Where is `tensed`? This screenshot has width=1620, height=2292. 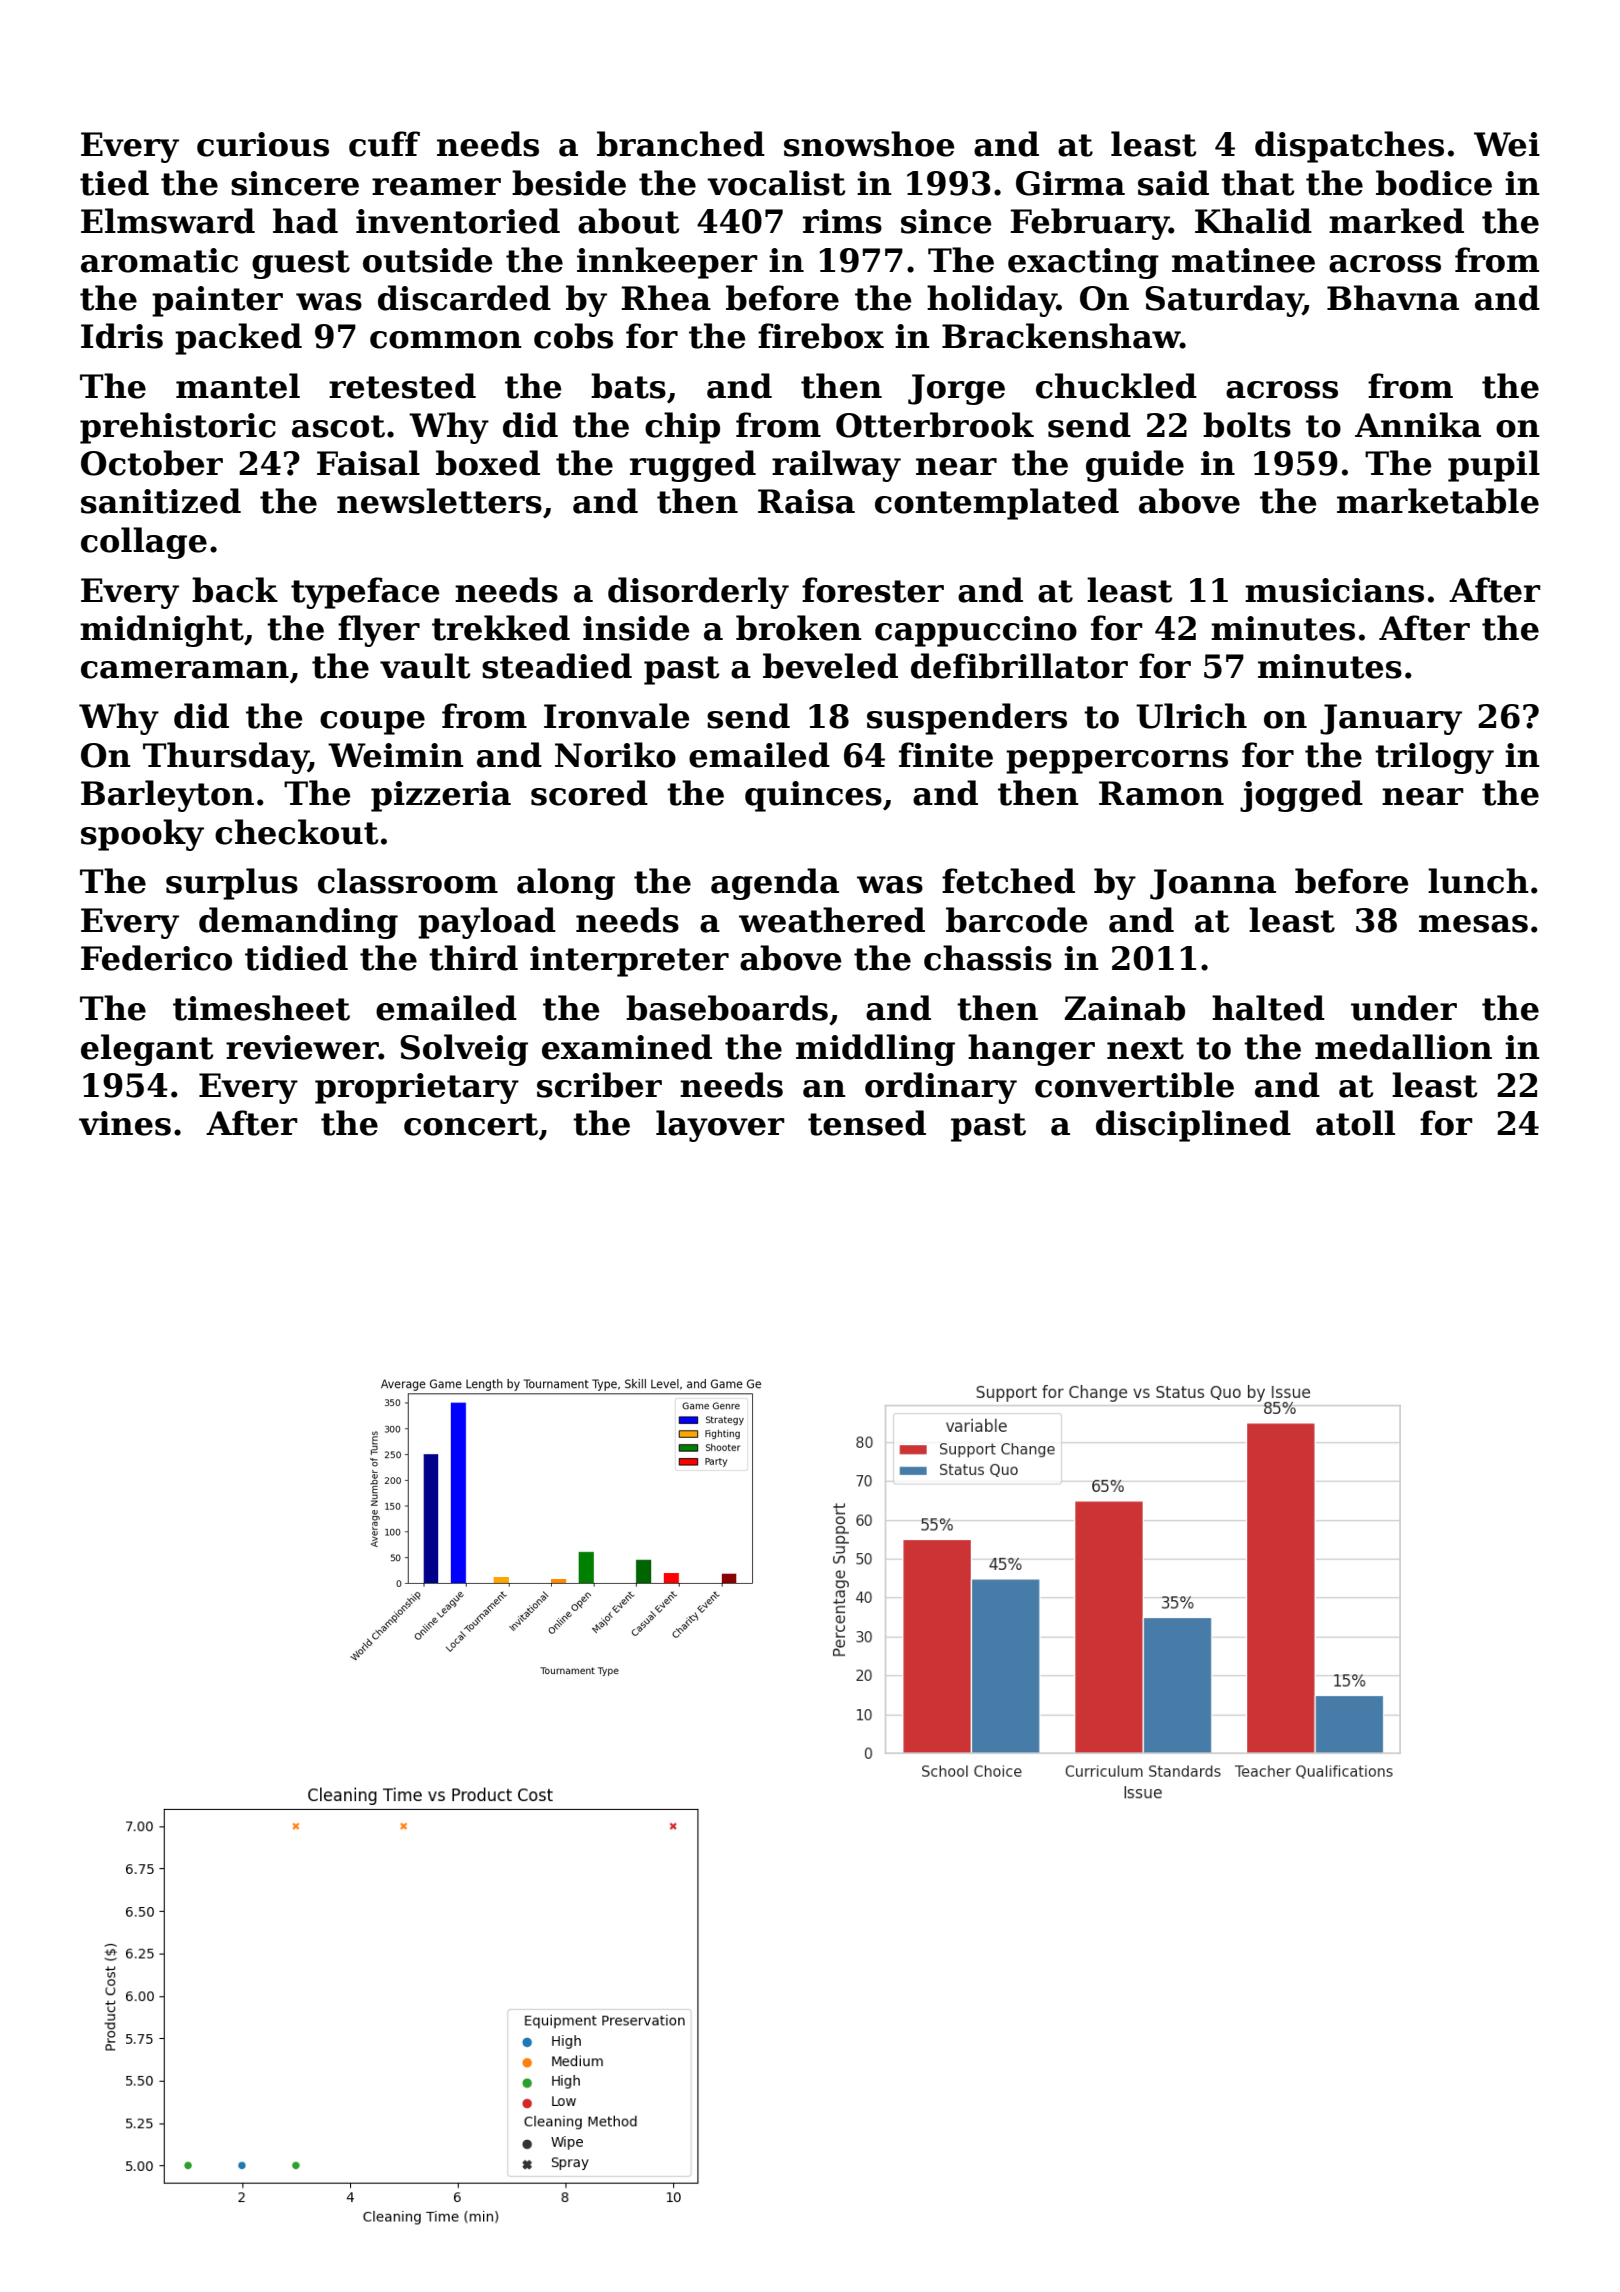
tensed is located at coordinates (867, 1123).
